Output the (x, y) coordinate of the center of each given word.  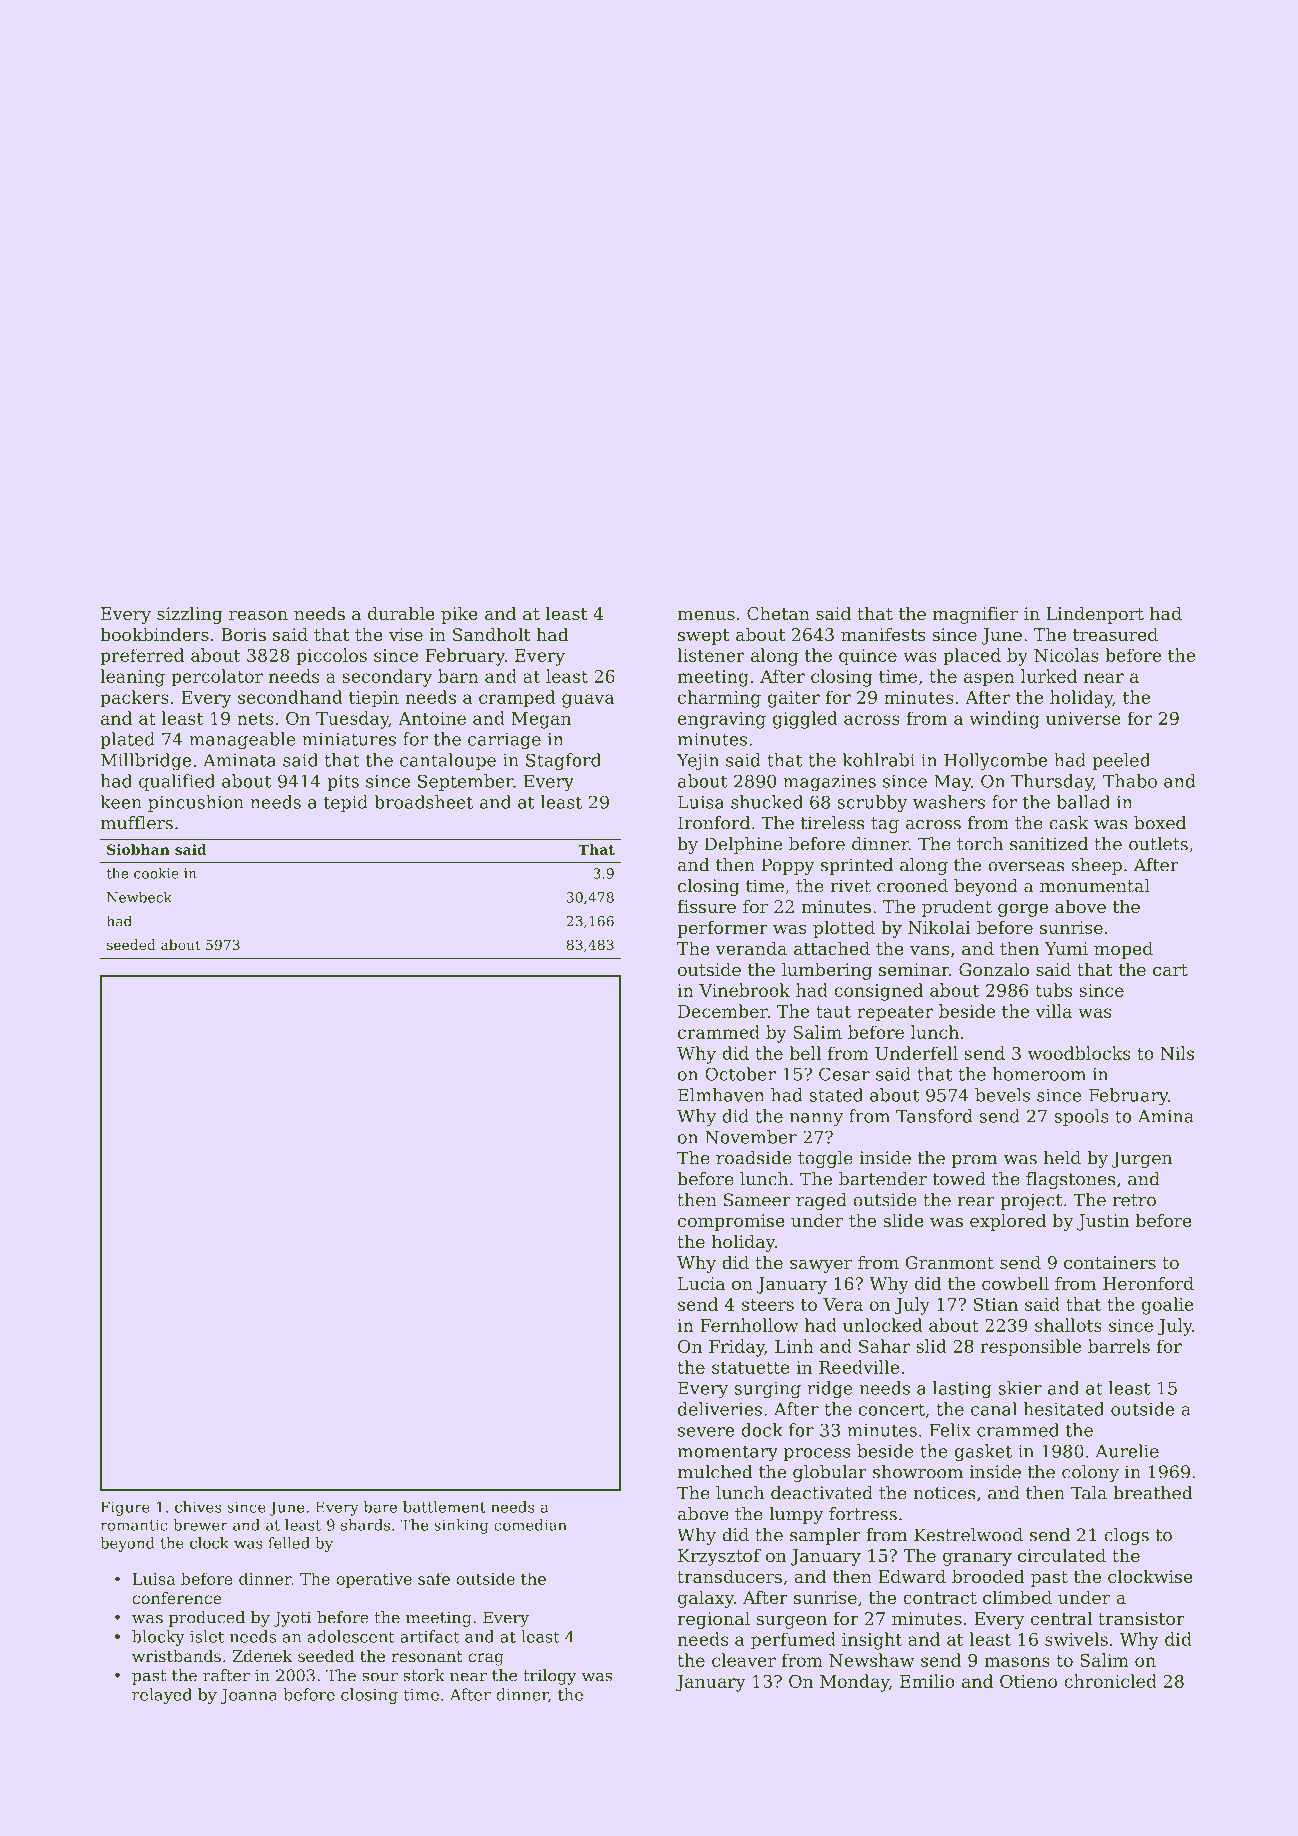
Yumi (1066, 948)
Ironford (714, 823)
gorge (1023, 910)
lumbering (827, 971)
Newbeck (139, 897)
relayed (162, 1696)
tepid (346, 803)
